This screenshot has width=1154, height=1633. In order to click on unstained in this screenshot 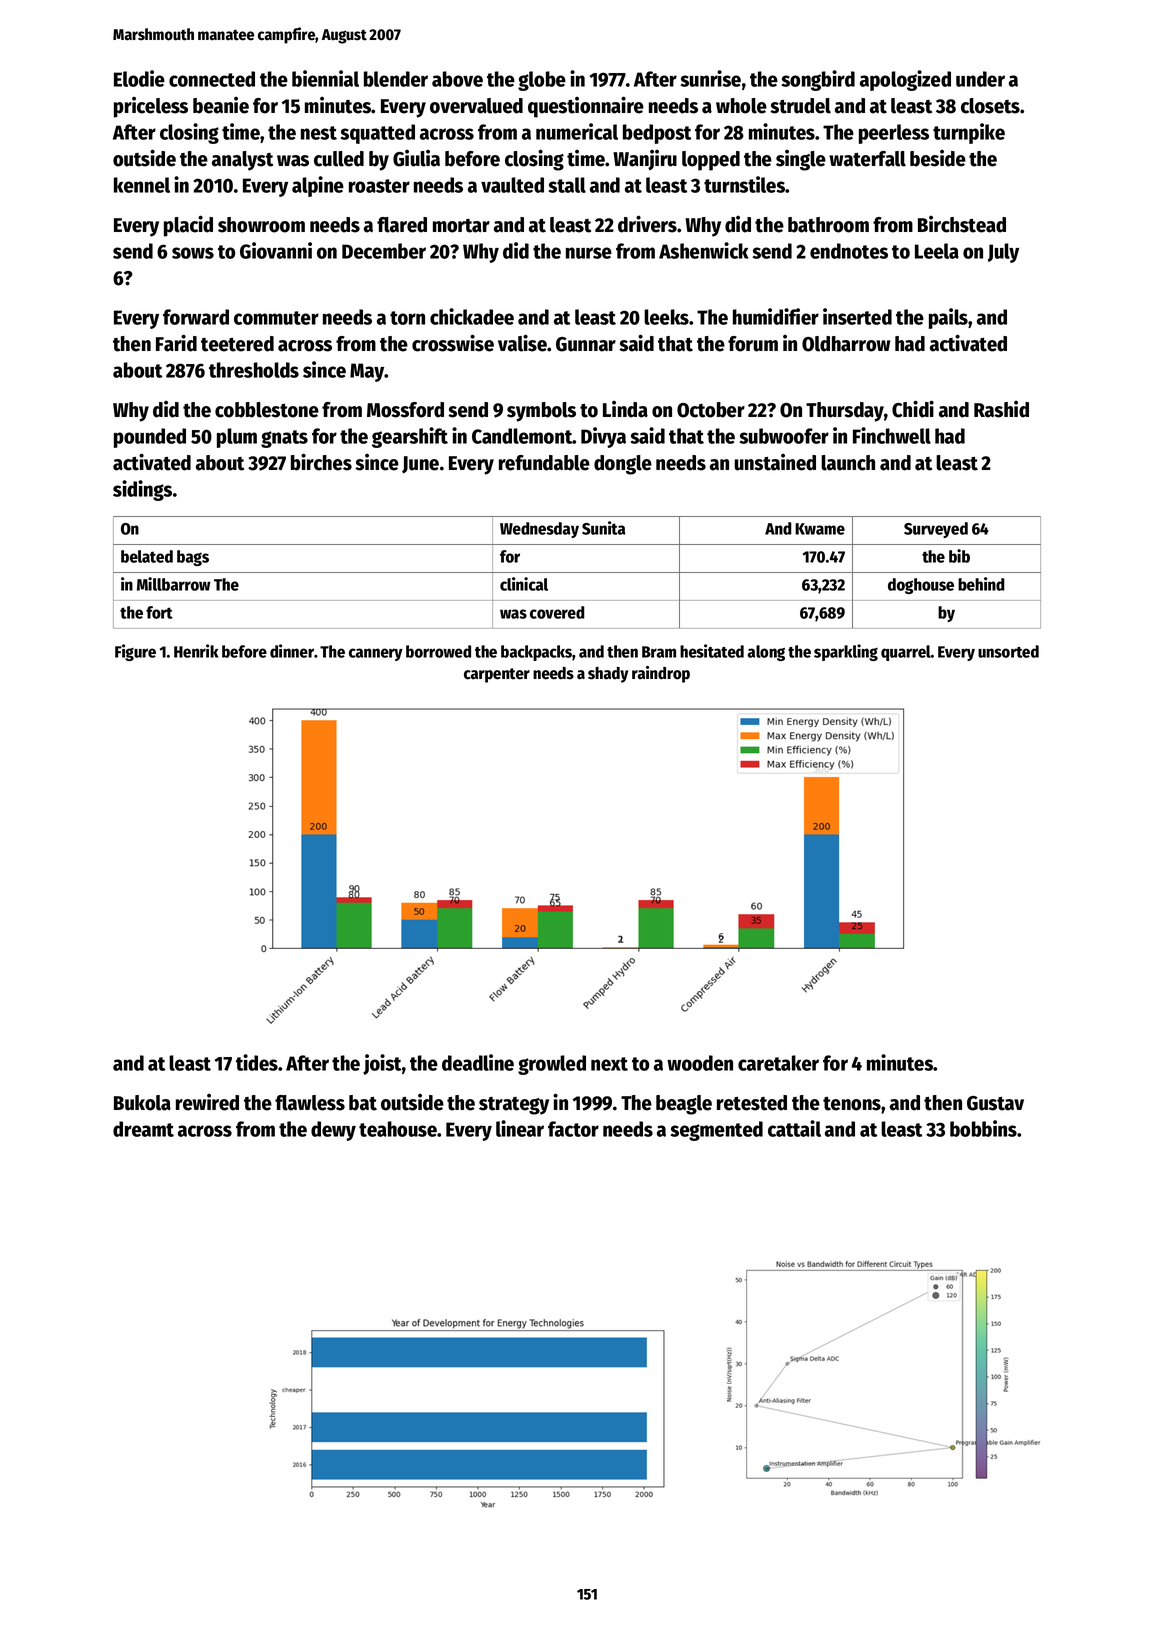, I will do `click(775, 462)`.
